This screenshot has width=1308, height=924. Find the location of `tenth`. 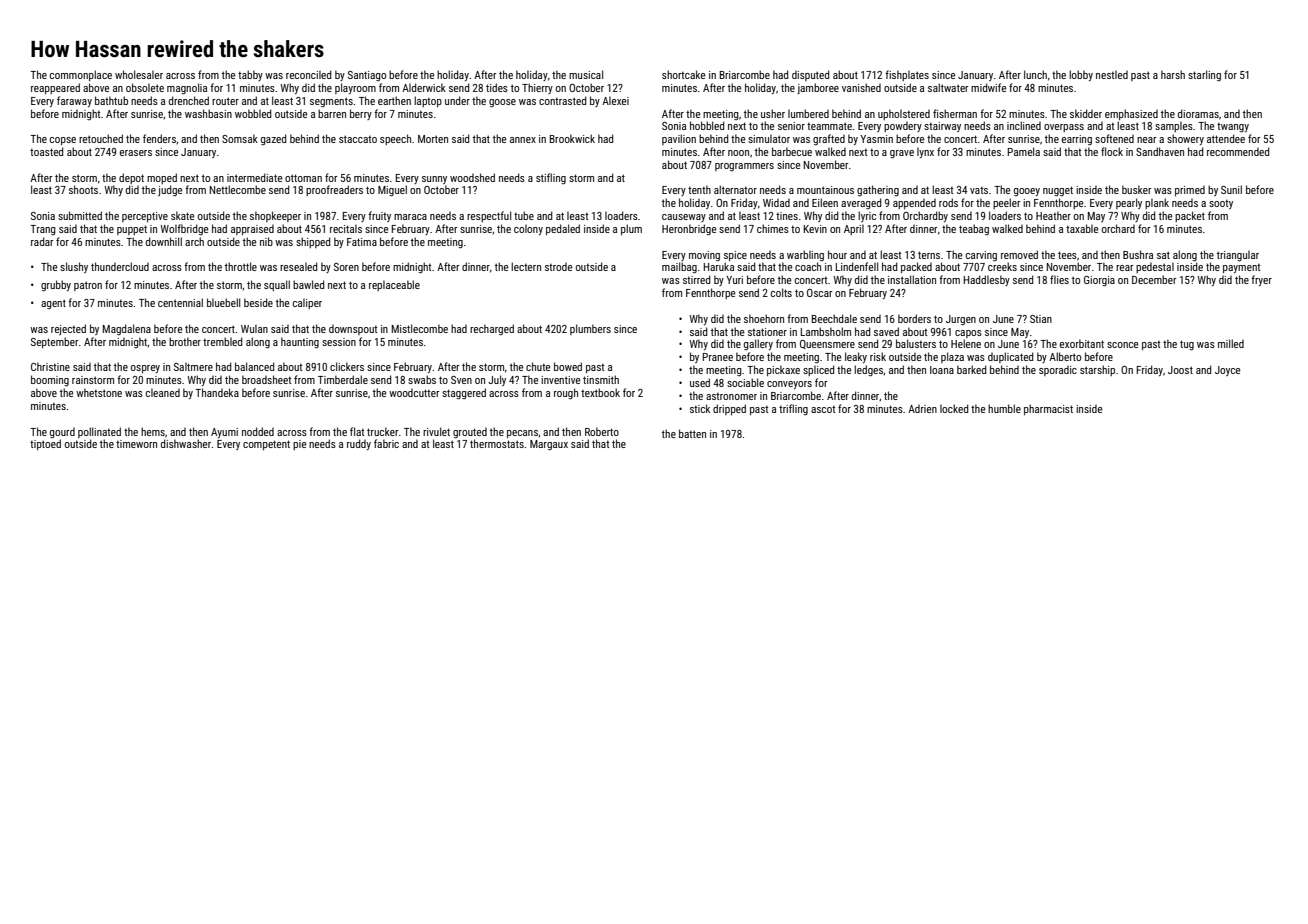

tenth is located at coordinates (699, 189).
